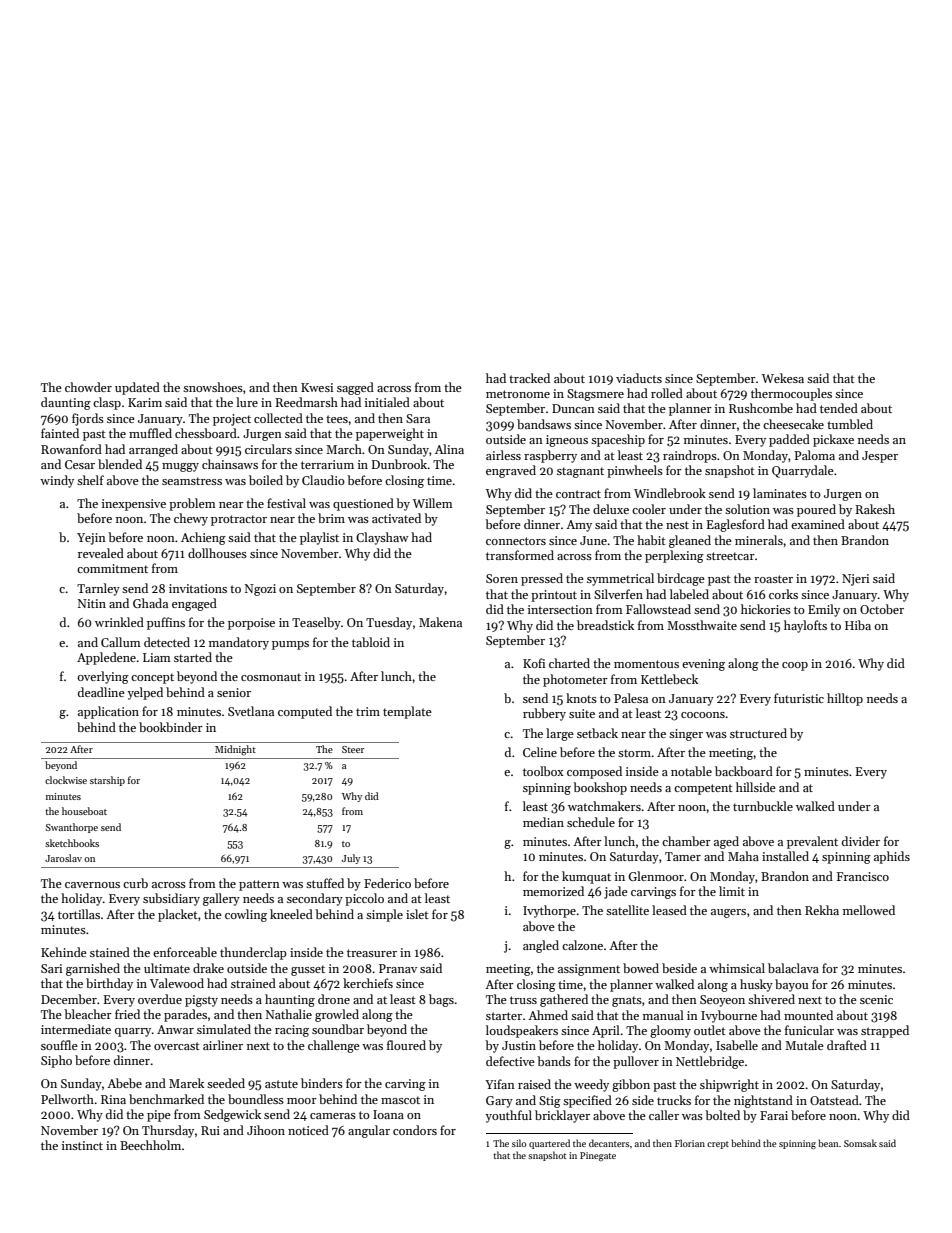 This screenshot has width=952, height=1233. Describe the element at coordinates (736, 525) in the screenshot. I see `Eaglesford` at that location.
